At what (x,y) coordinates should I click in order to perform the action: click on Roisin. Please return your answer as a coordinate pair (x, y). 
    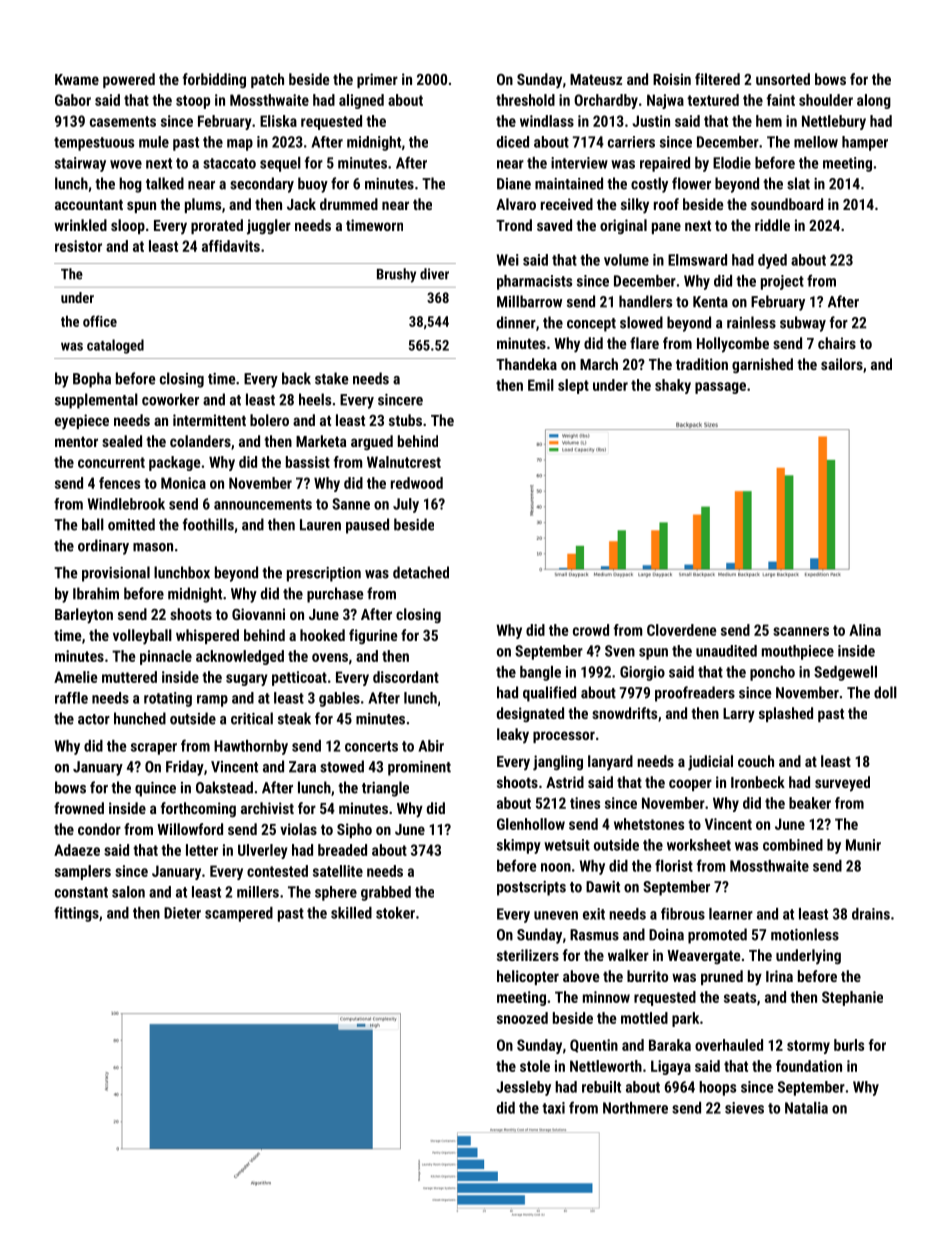
    Looking at the image, I should click on (672, 79).
